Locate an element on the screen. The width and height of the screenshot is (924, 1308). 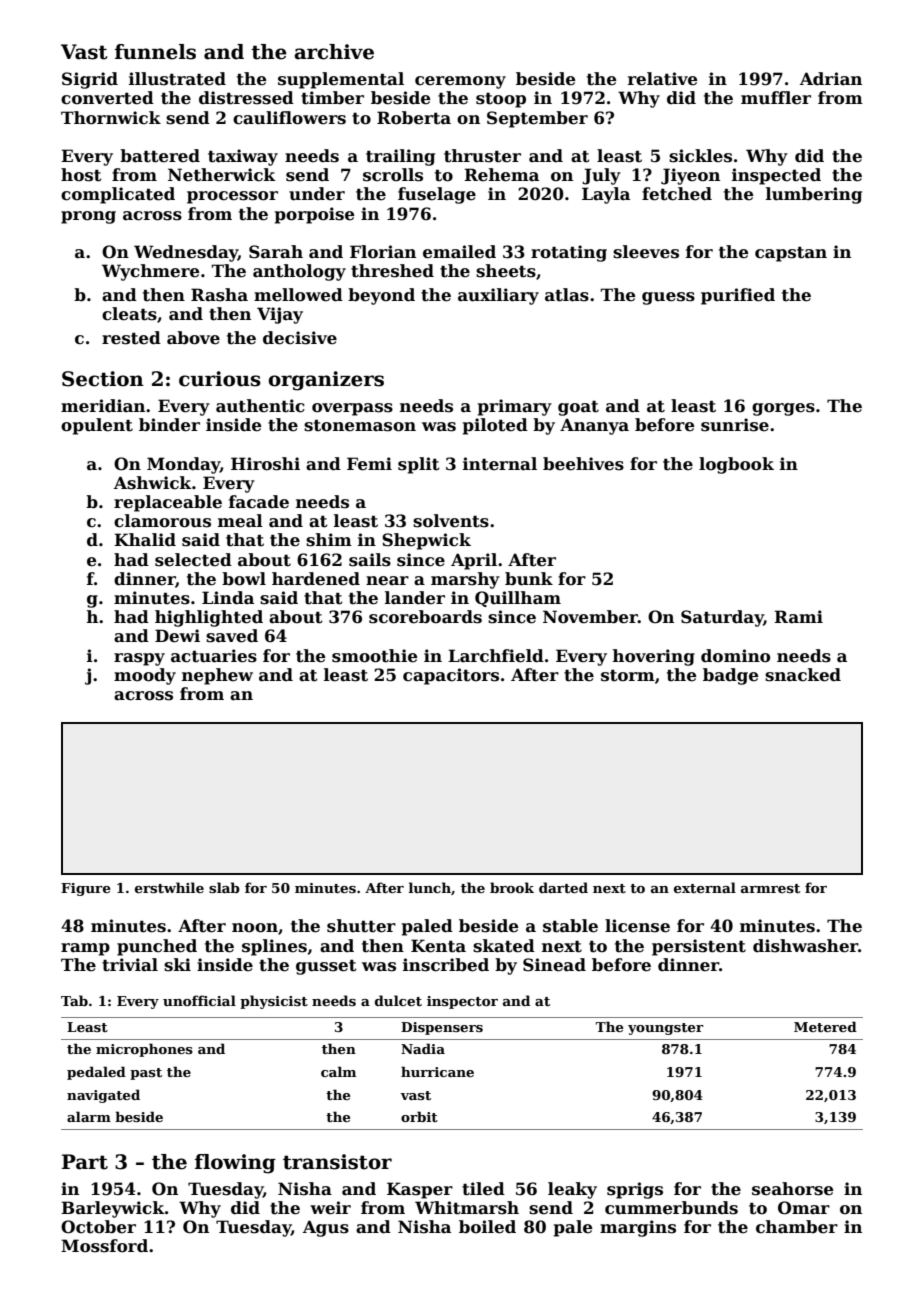
slab is located at coordinates (224, 887).
